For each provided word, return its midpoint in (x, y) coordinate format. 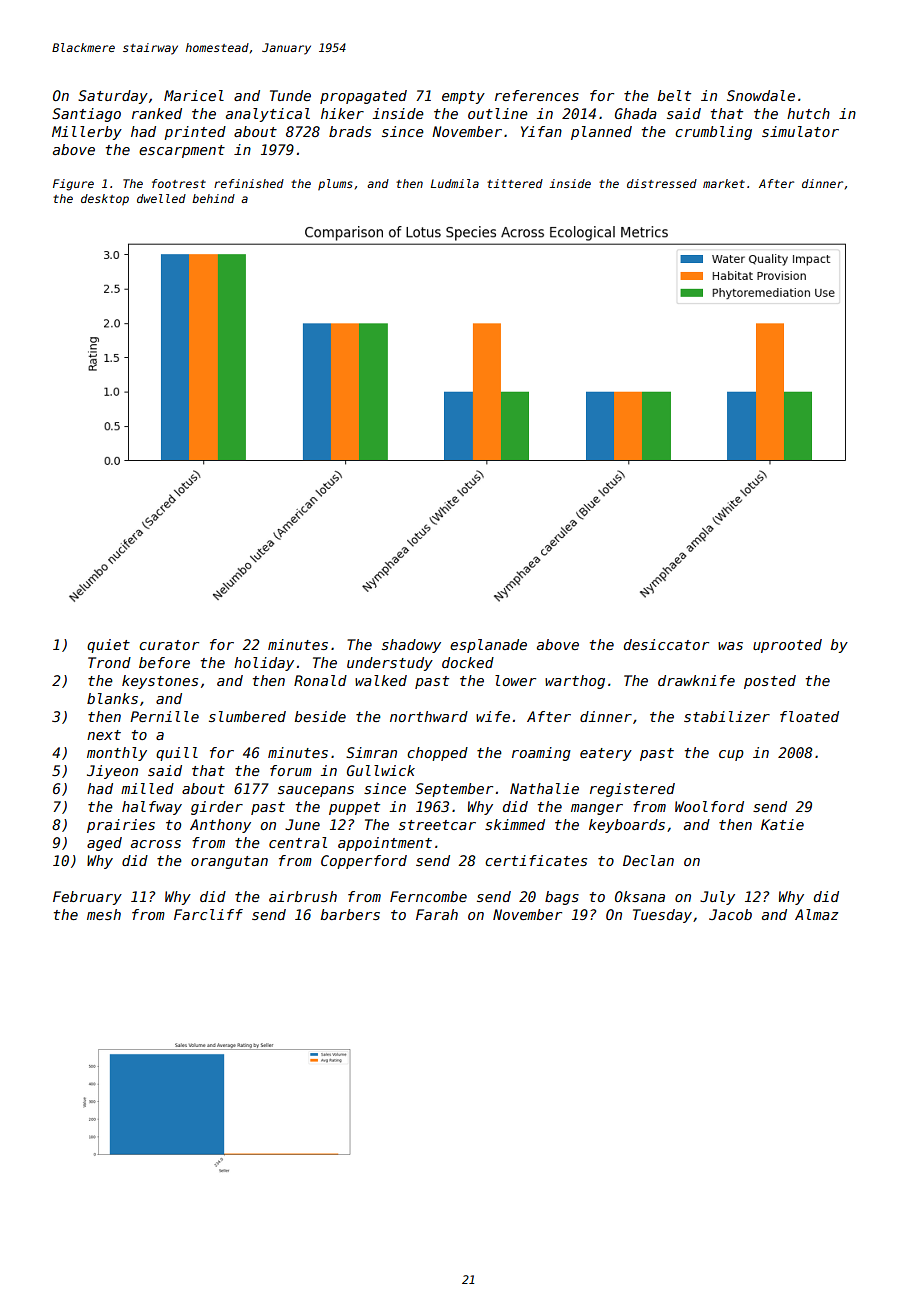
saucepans (316, 791)
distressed (662, 183)
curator (169, 645)
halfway (152, 808)
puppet (354, 808)
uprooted (787, 646)
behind (213, 198)
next (104, 735)
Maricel (194, 95)
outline (498, 113)
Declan (648, 860)
